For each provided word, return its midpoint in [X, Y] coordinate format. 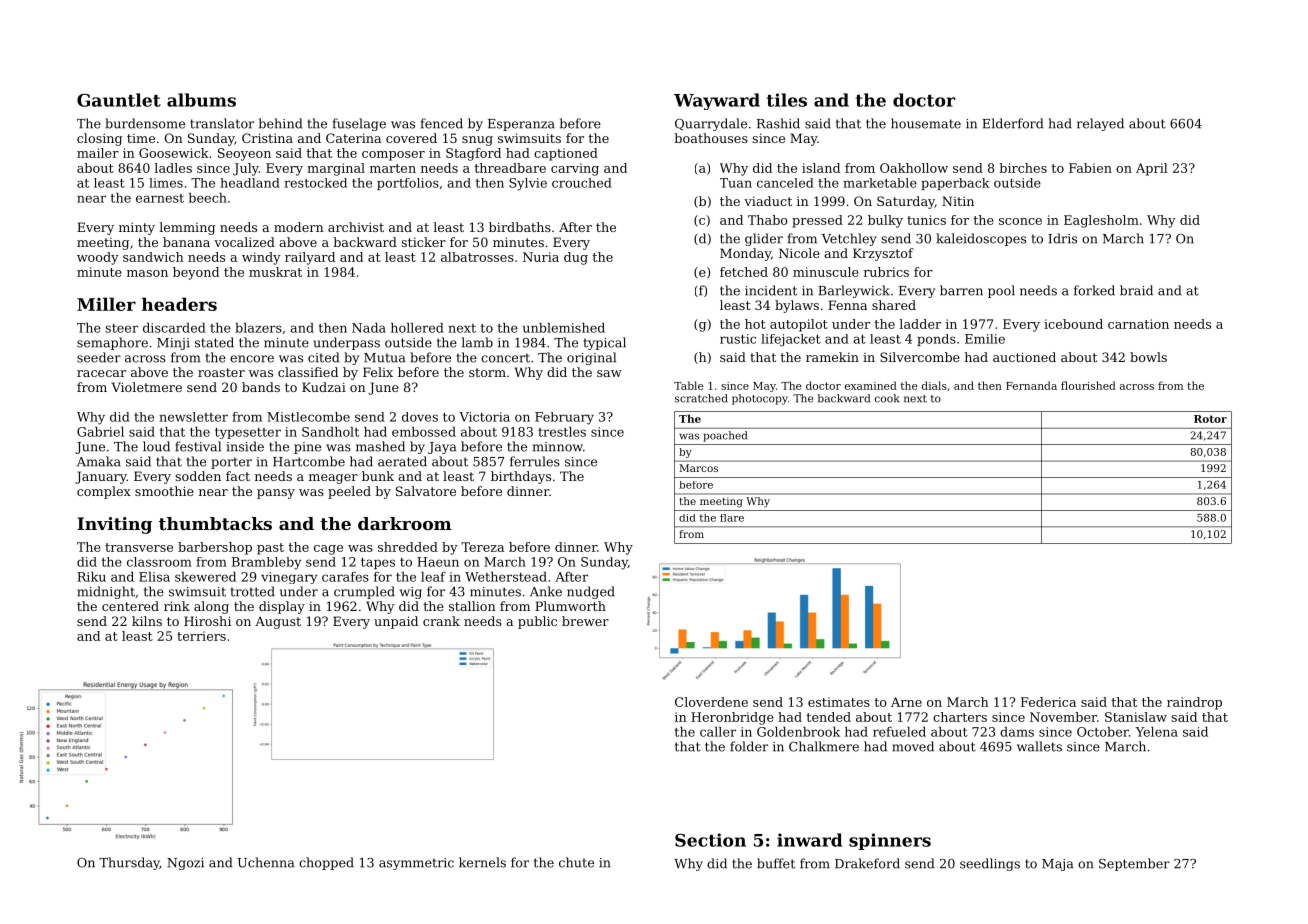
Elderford [1012, 123]
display [282, 607]
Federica [1048, 702]
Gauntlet [119, 100]
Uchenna [266, 862]
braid [1136, 290]
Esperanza [521, 125]
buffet [776, 863]
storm [487, 372]
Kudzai [324, 387]
